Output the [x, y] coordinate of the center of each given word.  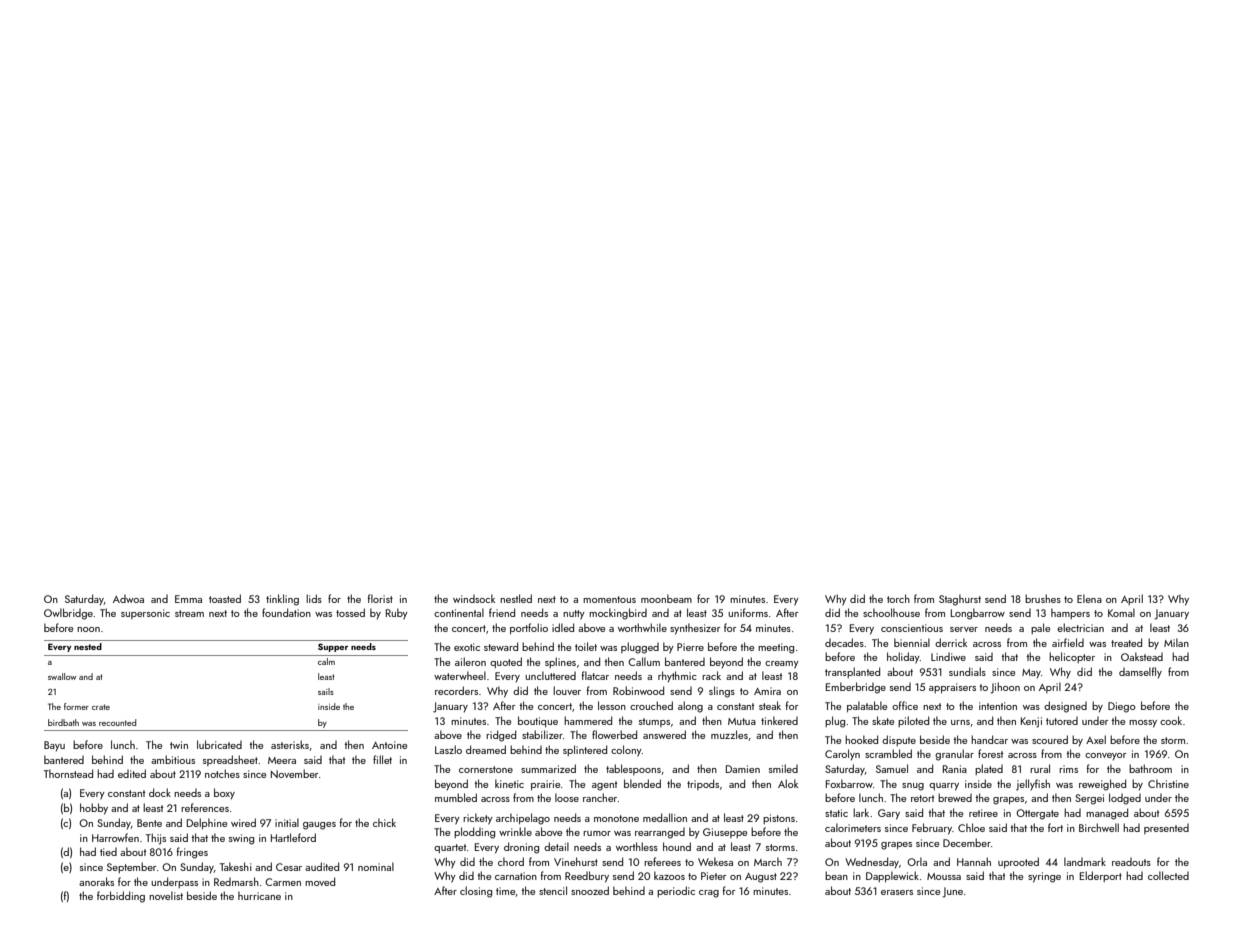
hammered [588, 720]
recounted [117, 722]
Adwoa [128, 599]
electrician [1080, 627]
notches [222, 773]
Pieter [713, 876]
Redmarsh [236, 881]
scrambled [888, 753]
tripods [703, 784]
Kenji [1031, 722]
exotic [467, 647]
